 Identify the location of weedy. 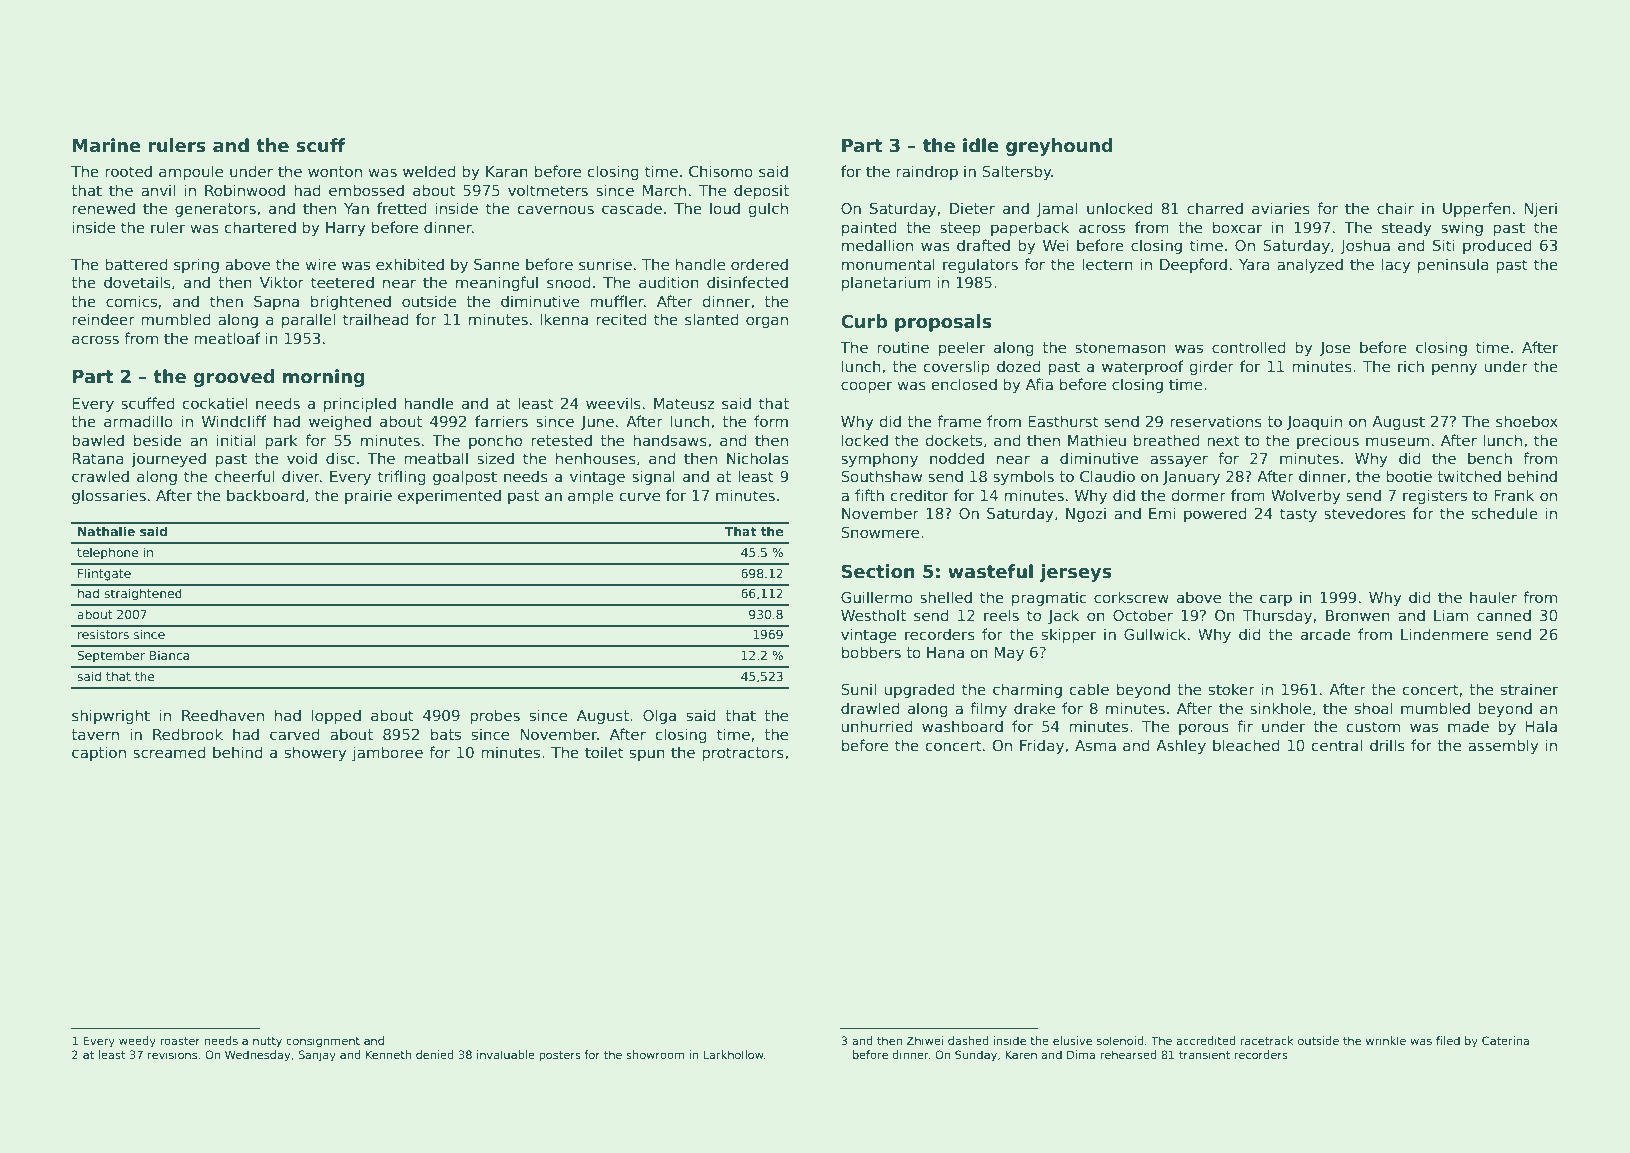
(137, 1042).
